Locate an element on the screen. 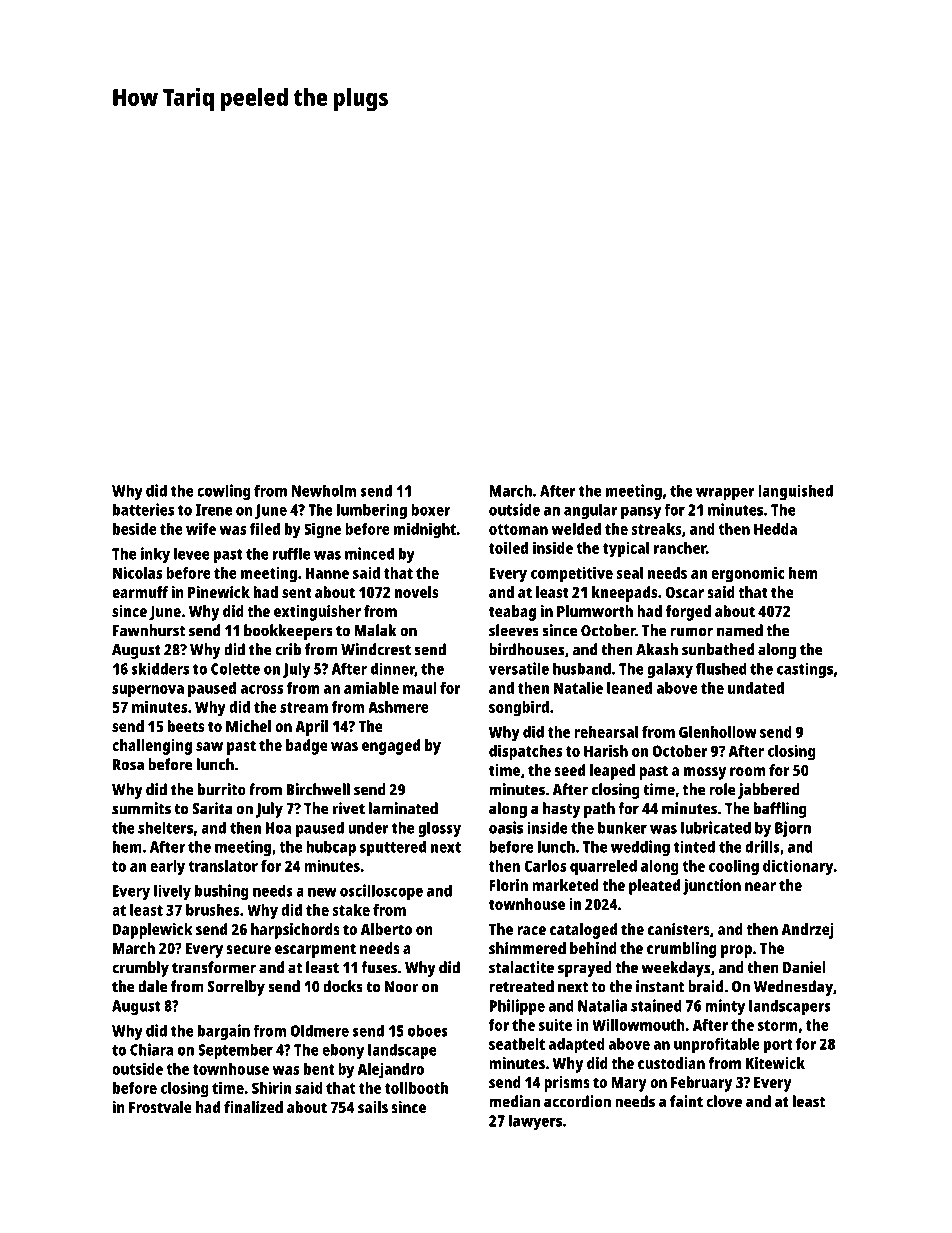 This screenshot has width=952, height=1233. minty is located at coordinates (725, 1007).
